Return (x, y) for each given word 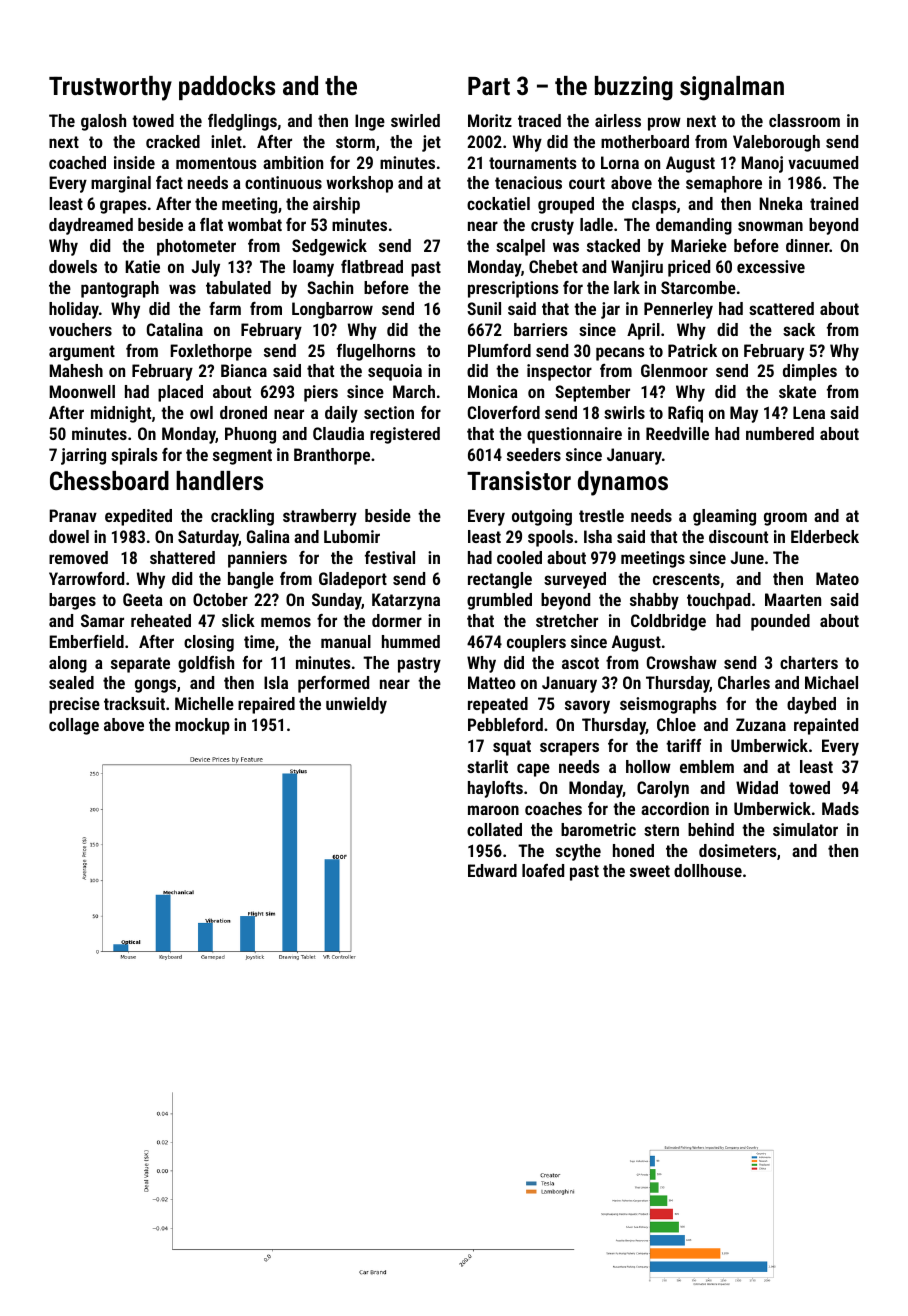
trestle (601, 515)
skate (797, 391)
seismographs (668, 705)
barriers (541, 329)
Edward (492, 870)
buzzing (634, 88)
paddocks (227, 88)
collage (74, 726)
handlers (219, 480)
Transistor (519, 480)
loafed (543, 870)
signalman (732, 88)
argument (82, 353)
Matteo (492, 682)
